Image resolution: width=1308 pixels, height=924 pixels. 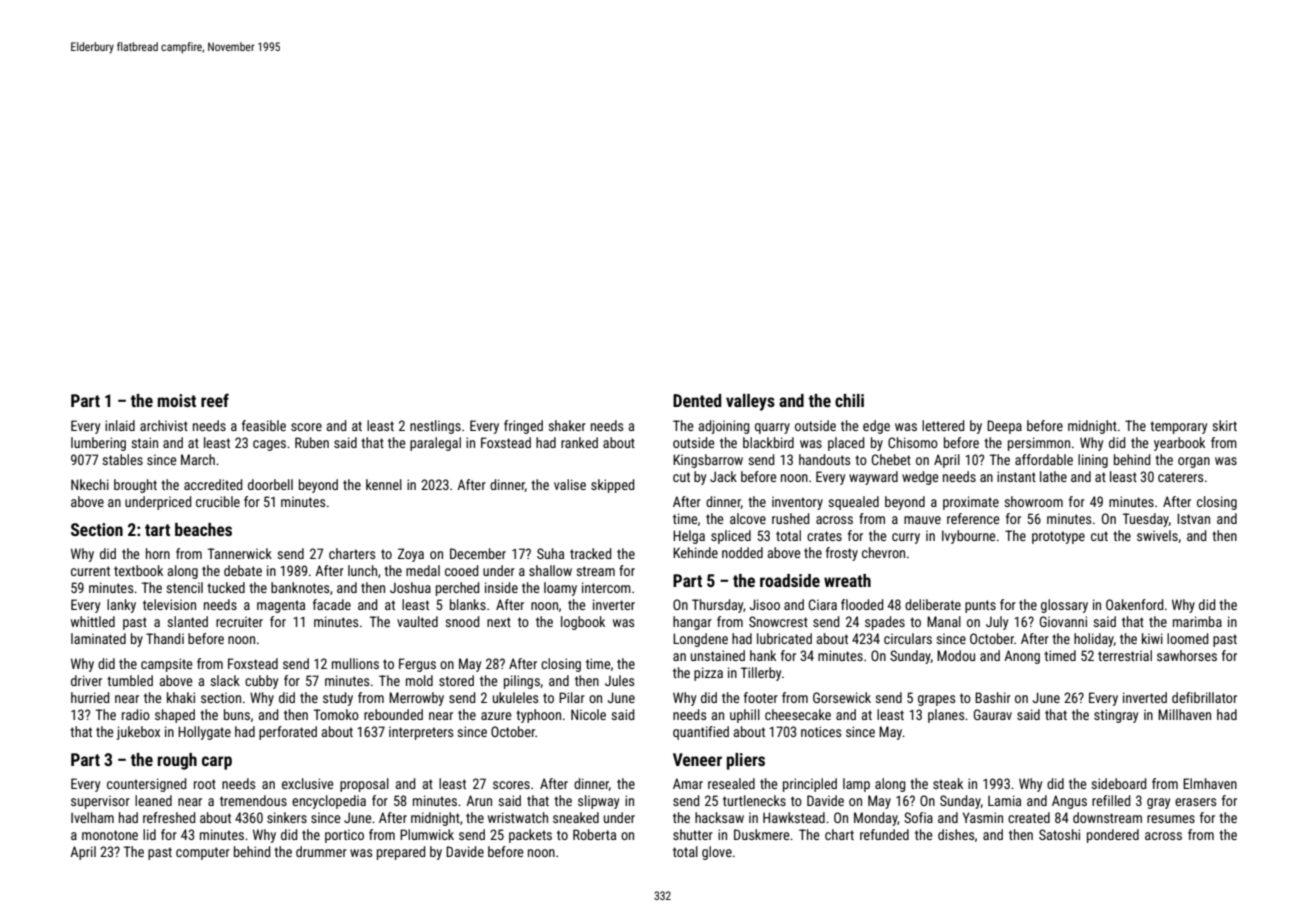 What do you see at coordinates (203, 853) in the screenshot?
I see `computer` at bounding box center [203, 853].
